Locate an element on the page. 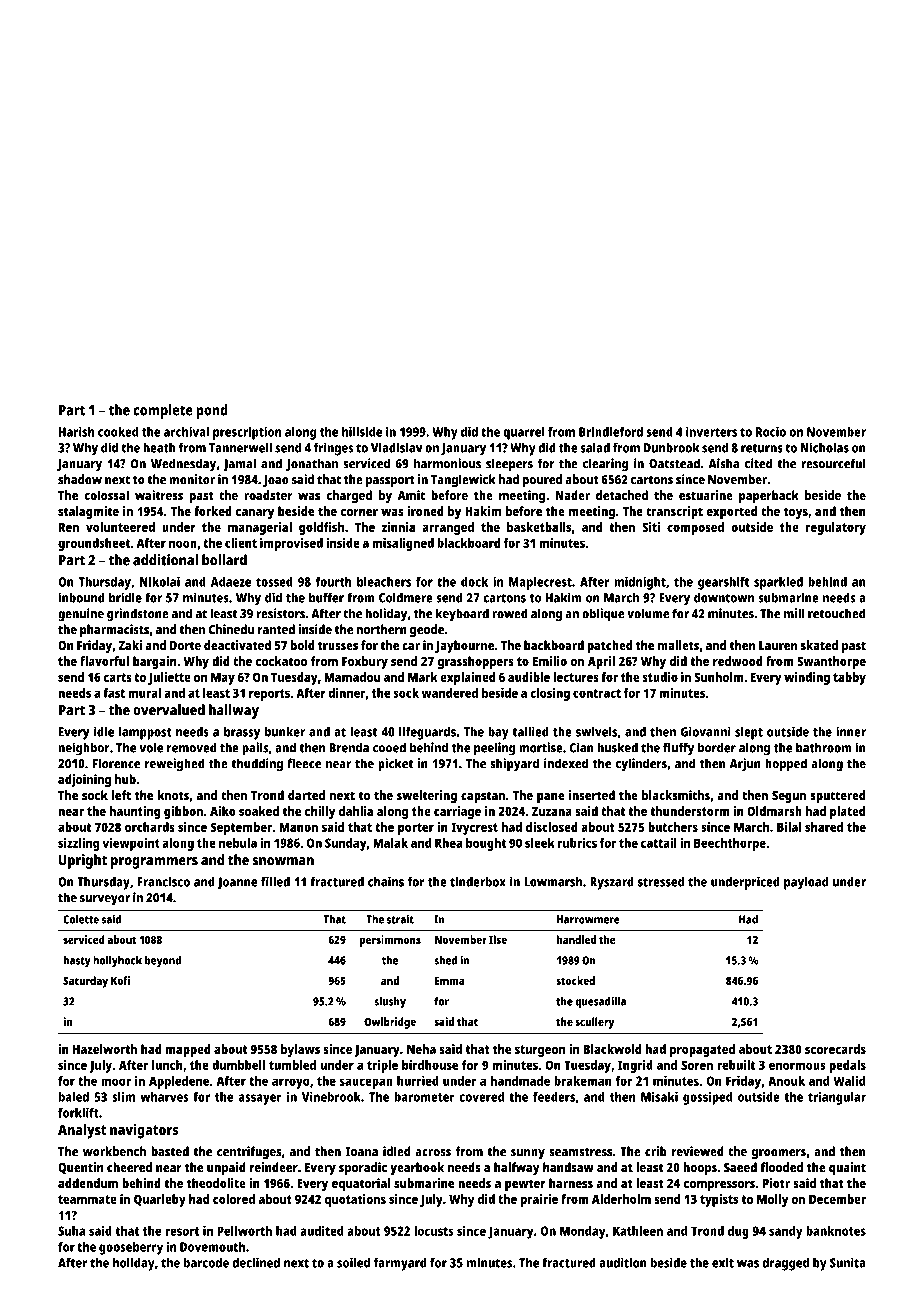 This page has height=1308, width=924. tinderbox is located at coordinates (478, 881).
